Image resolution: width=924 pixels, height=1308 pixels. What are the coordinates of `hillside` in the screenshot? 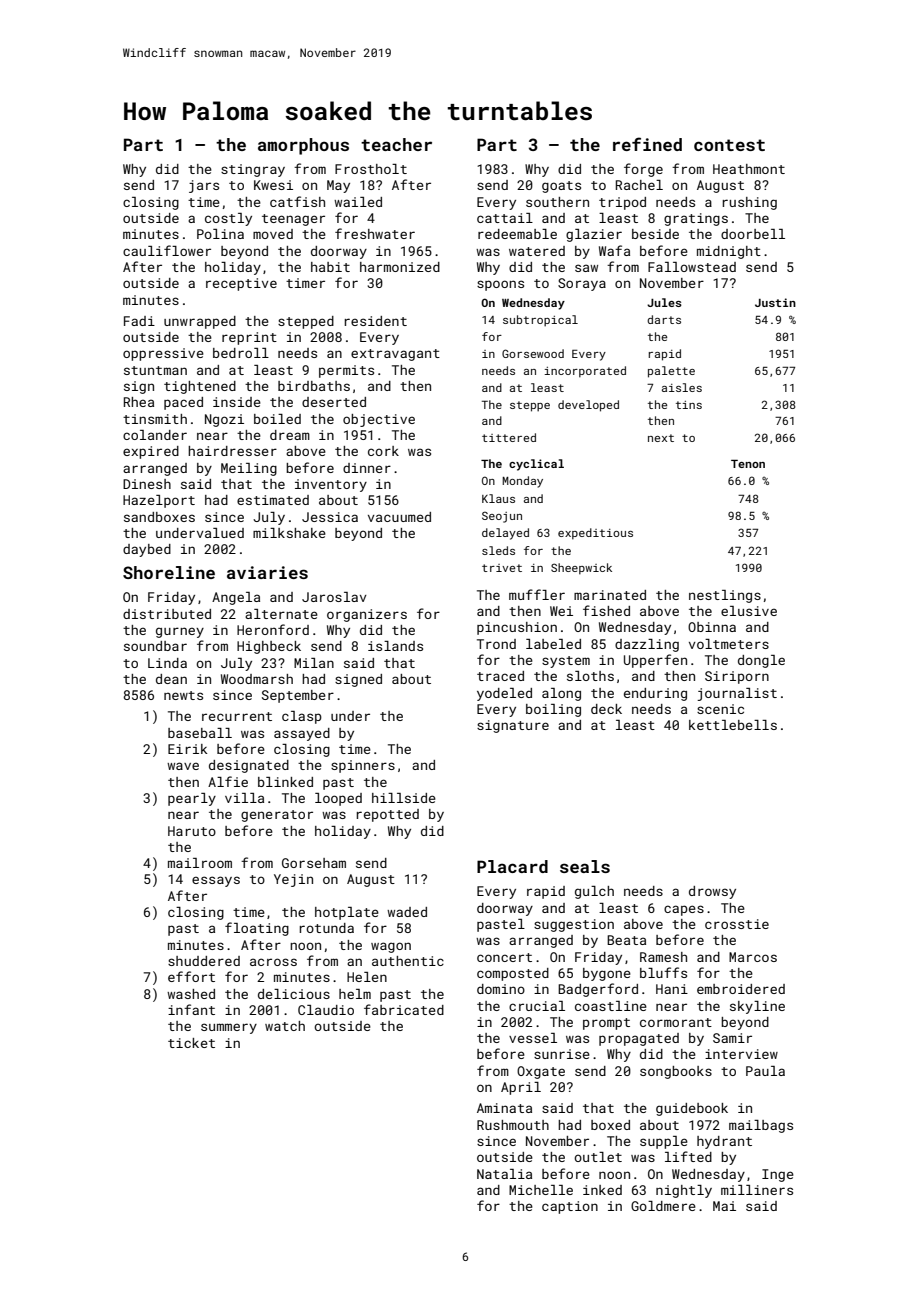 It's located at (404, 798).
